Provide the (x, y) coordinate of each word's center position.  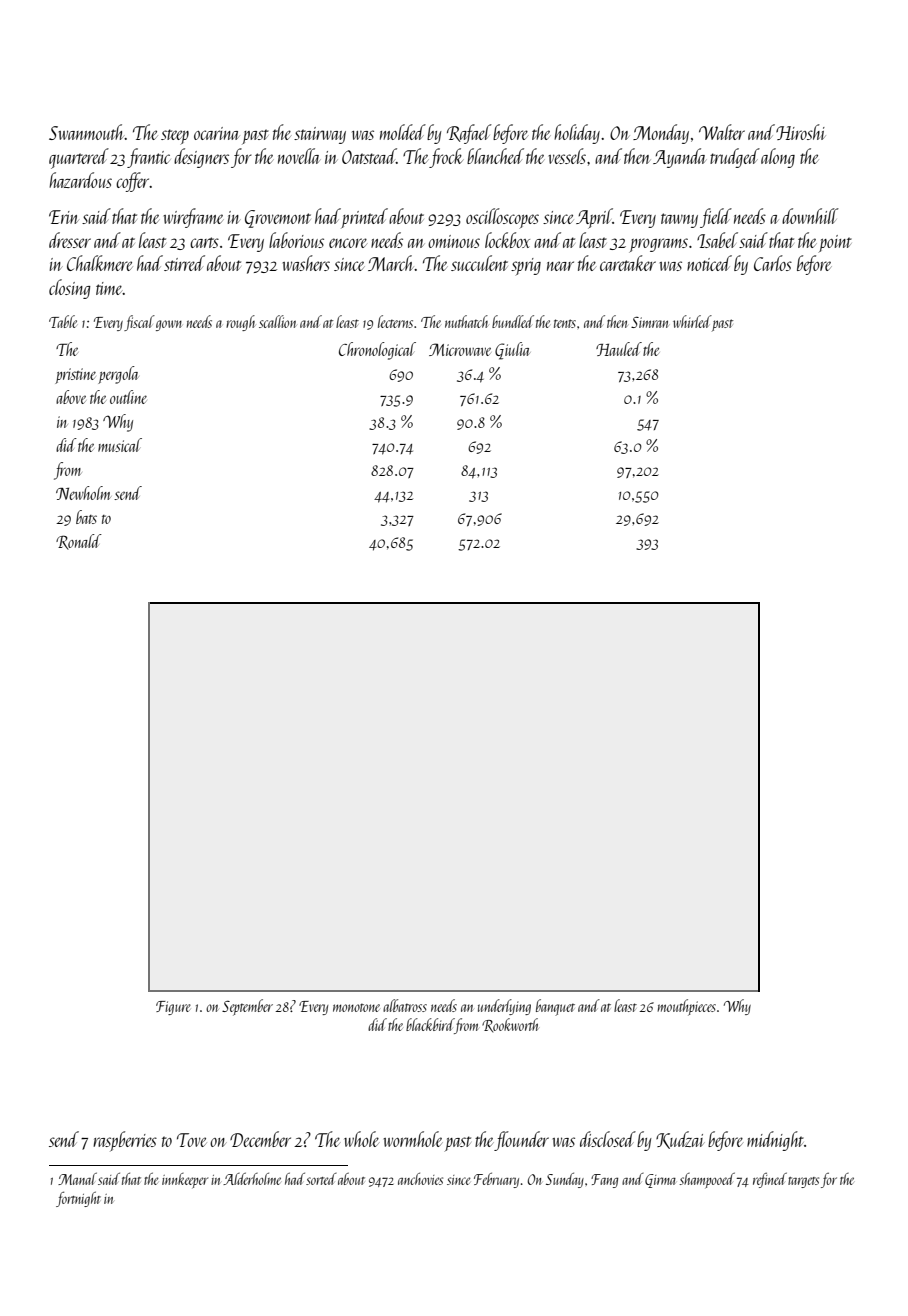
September (247, 1007)
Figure (173, 1008)
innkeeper (185, 1180)
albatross (405, 1005)
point (835, 243)
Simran (649, 322)
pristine (75, 376)
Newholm (83, 493)
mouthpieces (687, 1007)
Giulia (512, 351)
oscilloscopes (502, 218)
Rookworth (510, 1025)
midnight (775, 1141)
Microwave (460, 349)
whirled (692, 321)
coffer (133, 182)
